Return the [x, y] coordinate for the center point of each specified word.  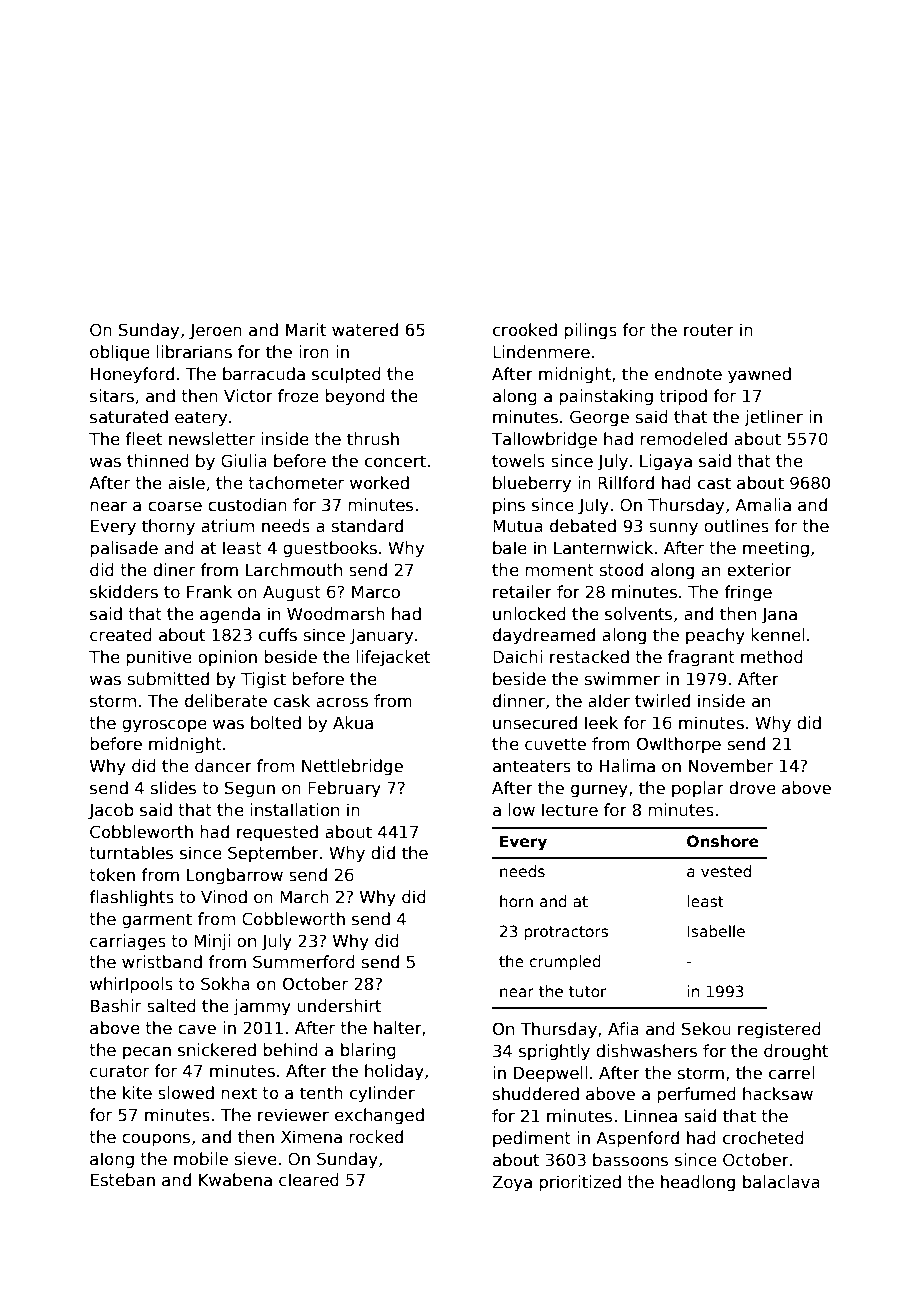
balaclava [781, 1182]
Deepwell [550, 1074]
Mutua [518, 526]
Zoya [512, 1184]
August [292, 594]
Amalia [763, 505]
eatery [201, 419]
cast [714, 483]
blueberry [532, 484]
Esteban [123, 1180]
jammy [262, 1007]
